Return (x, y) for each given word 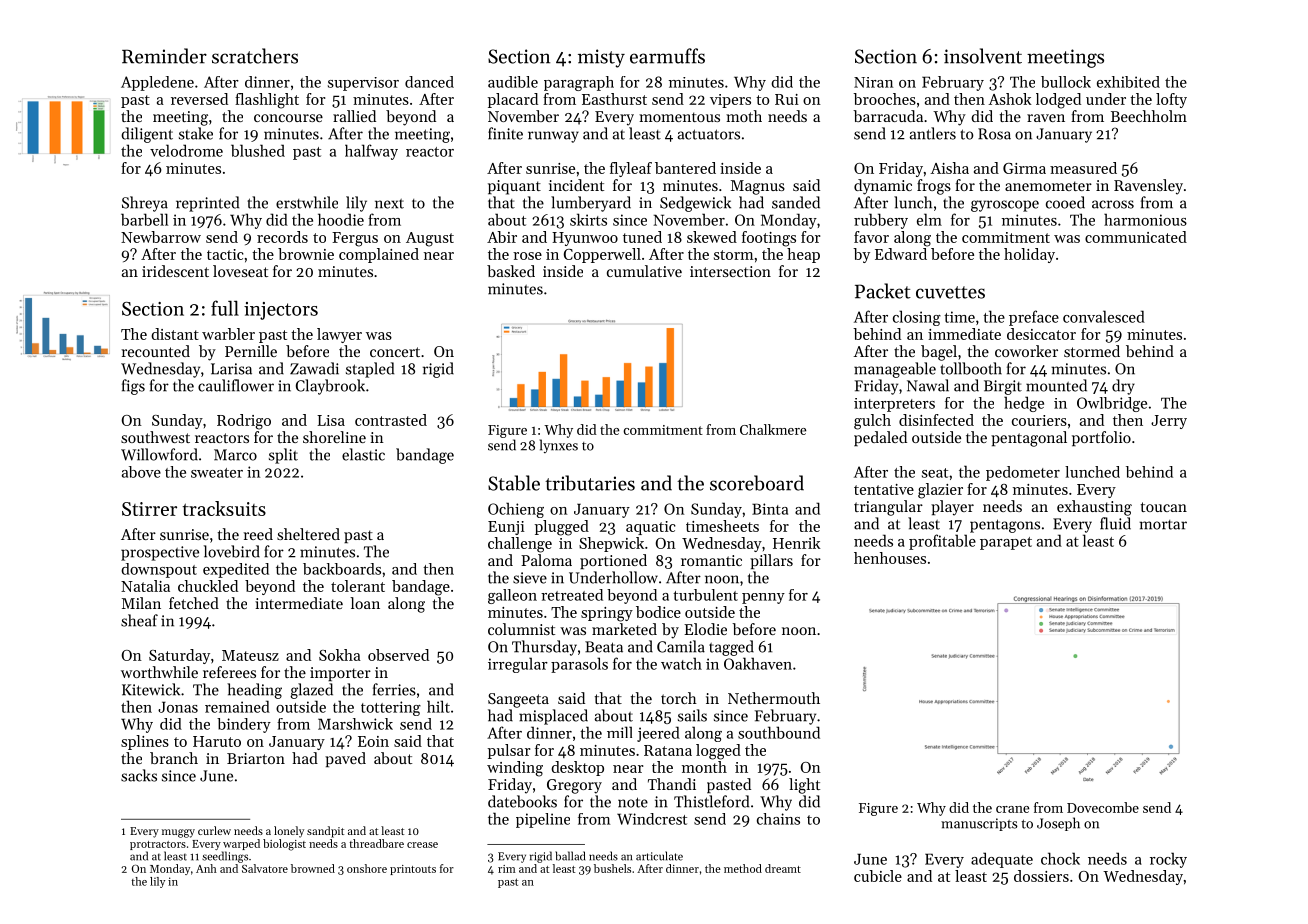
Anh (206, 868)
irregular (518, 665)
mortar (1163, 525)
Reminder (164, 56)
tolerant (358, 586)
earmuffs (667, 56)
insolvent (983, 56)
